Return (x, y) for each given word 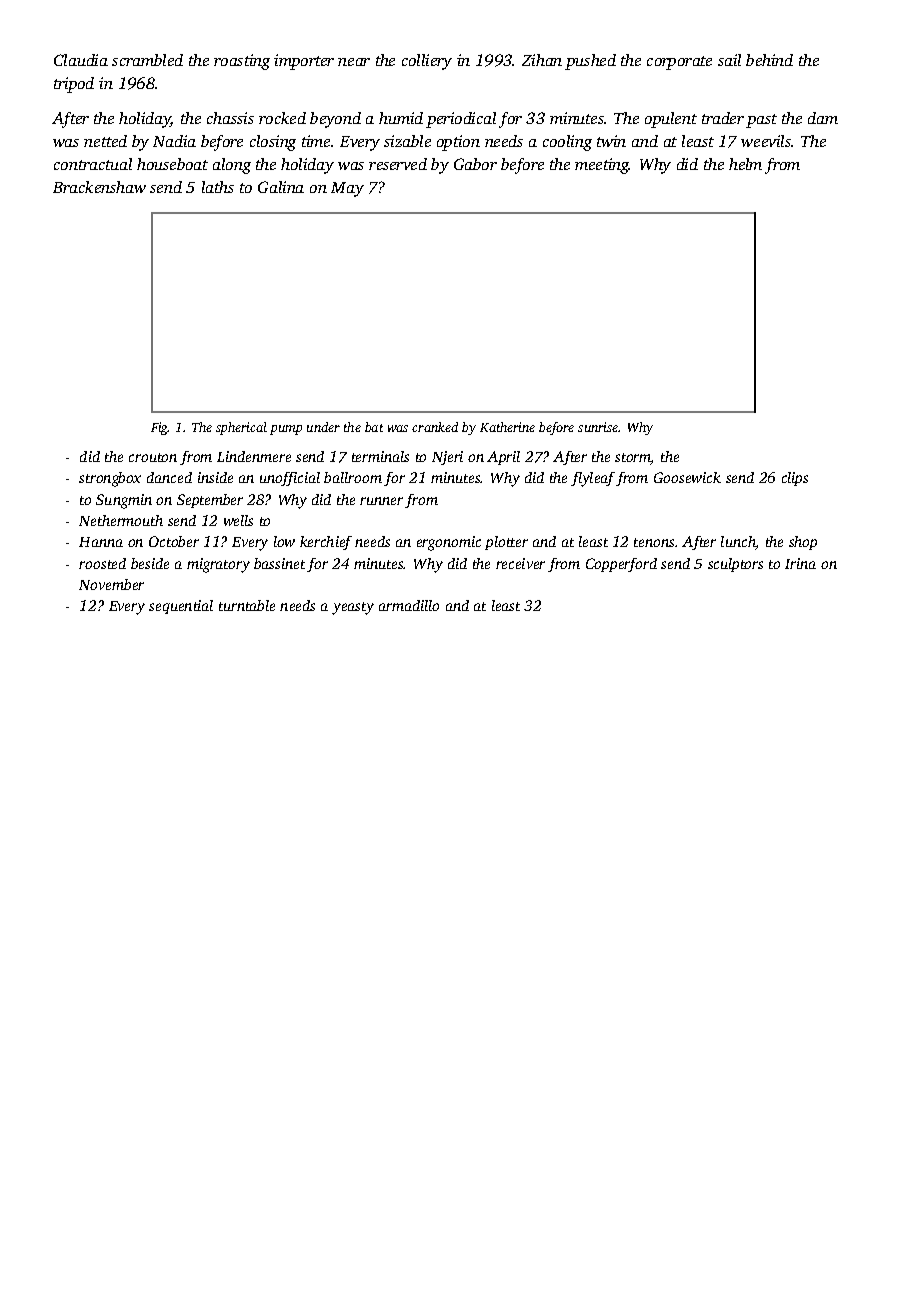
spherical (241, 428)
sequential (181, 607)
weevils (766, 141)
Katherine (507, 427)
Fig (159, 428)
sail (729, 60)
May (347, 189)
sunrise (598, 427)
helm (745, 164)
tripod (74, 85)
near (354, 62)
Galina (281, 187)
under (323, 427)
